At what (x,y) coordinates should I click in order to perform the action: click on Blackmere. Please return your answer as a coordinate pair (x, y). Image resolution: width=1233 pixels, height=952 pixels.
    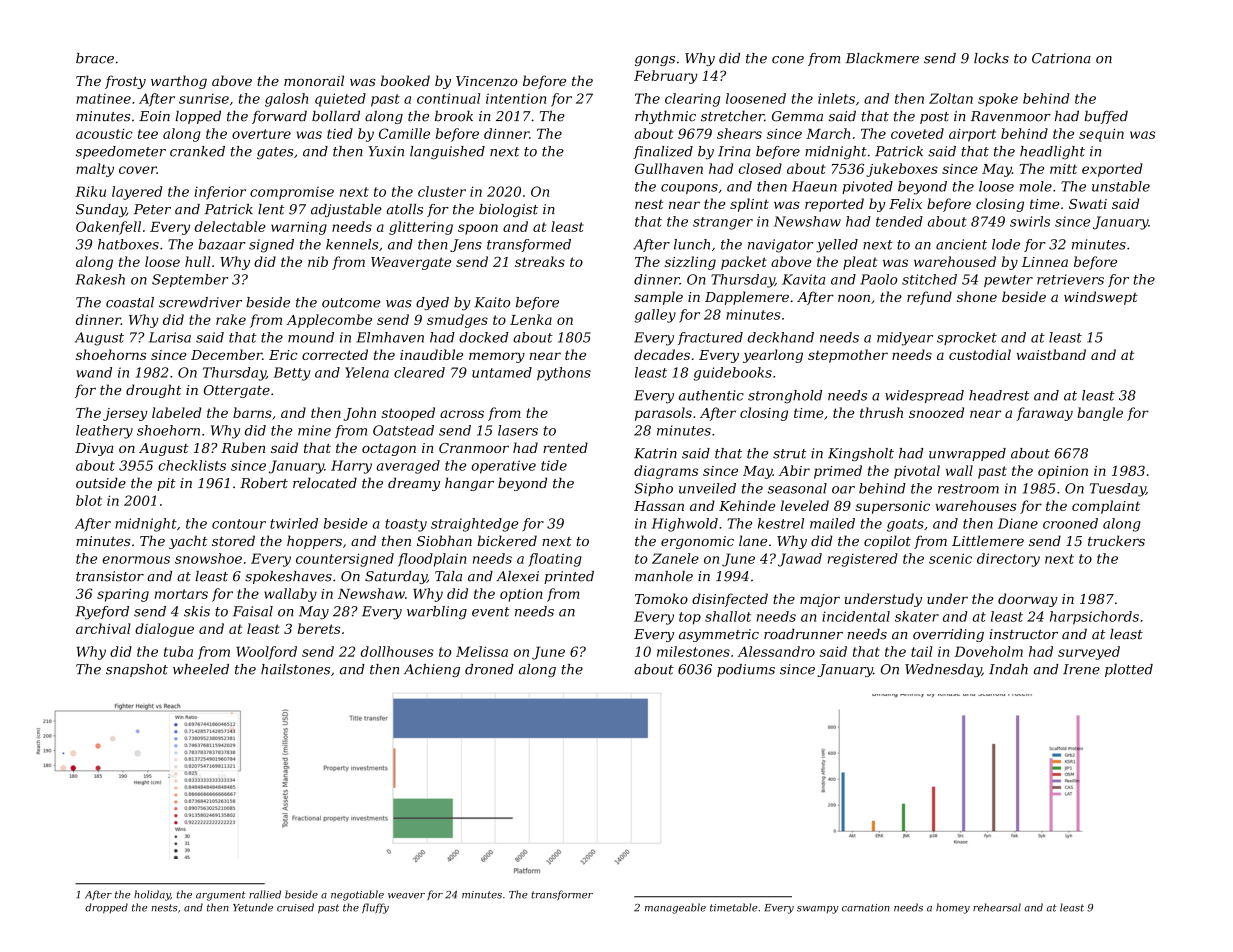
    Looking at the image, I should click on (882, 58).
